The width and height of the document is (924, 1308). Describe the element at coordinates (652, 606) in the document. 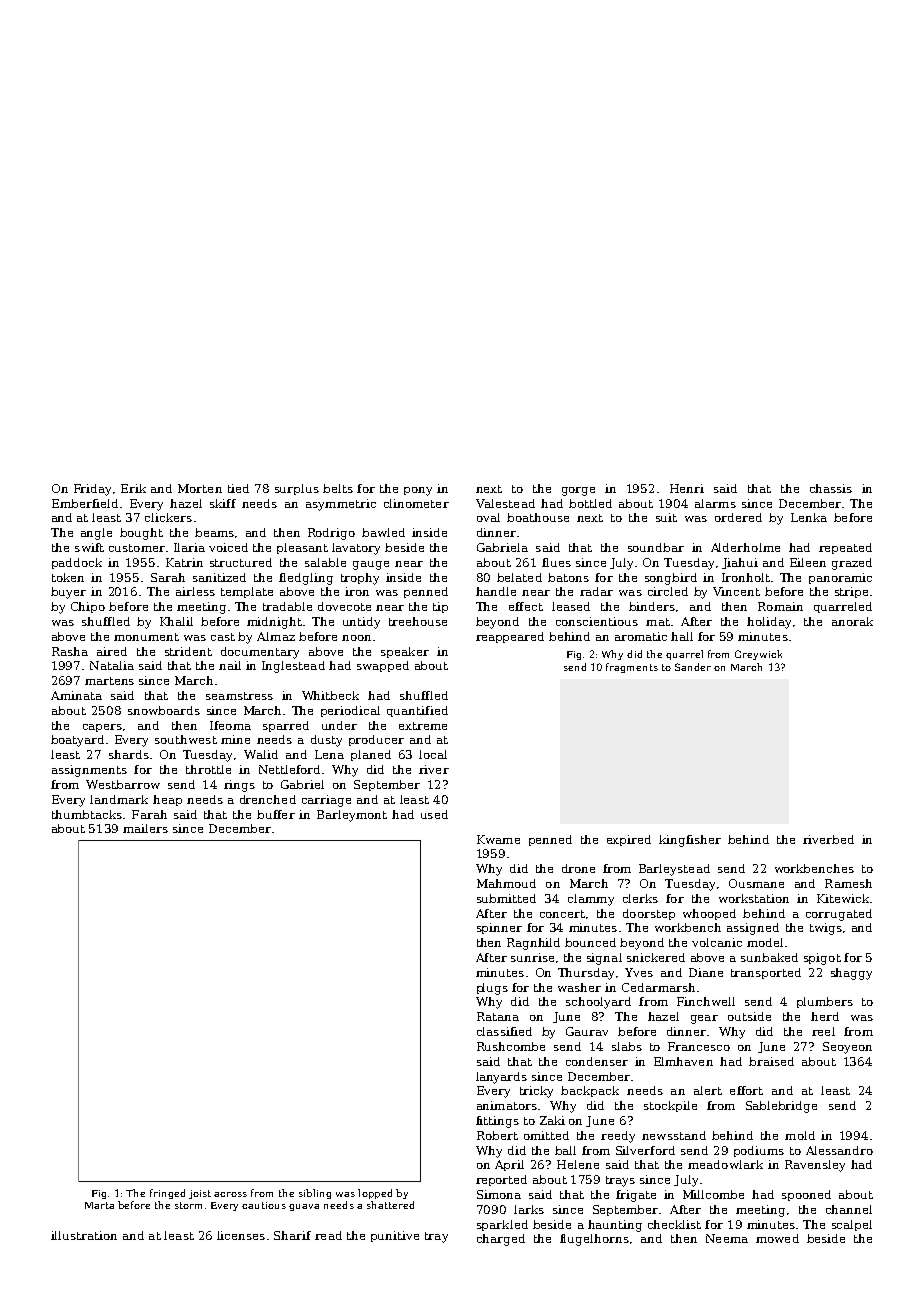

I see `binders` at that location.
